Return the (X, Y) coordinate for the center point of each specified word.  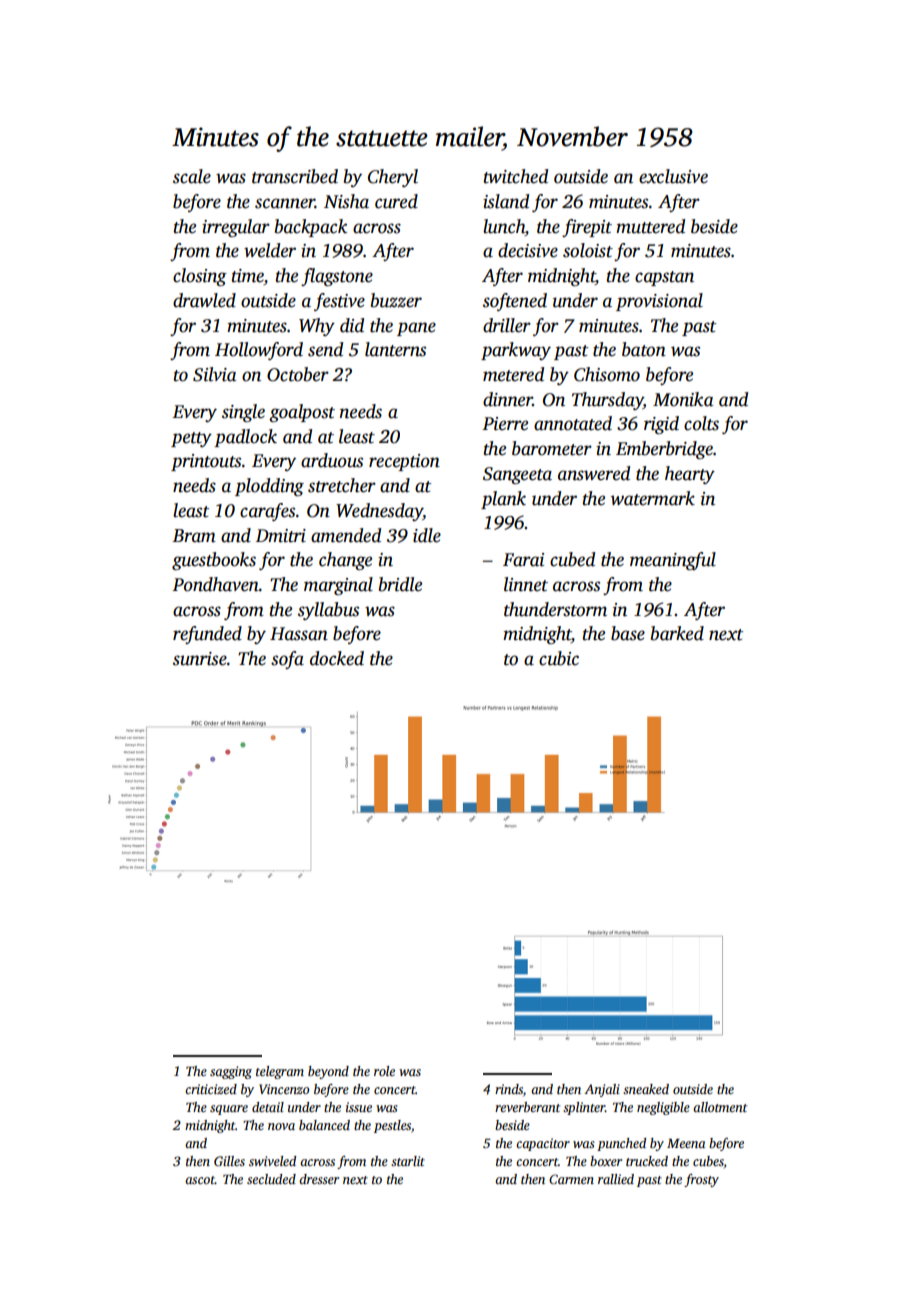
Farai (523, 560)
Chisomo (607, 374)
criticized (211, 1089)
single (243, 413)
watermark (653, 498)
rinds (509, 1089)
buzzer (396, 300)
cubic (559, 658)
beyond (328, 1072)
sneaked (646, 1089)
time (248, 277)
